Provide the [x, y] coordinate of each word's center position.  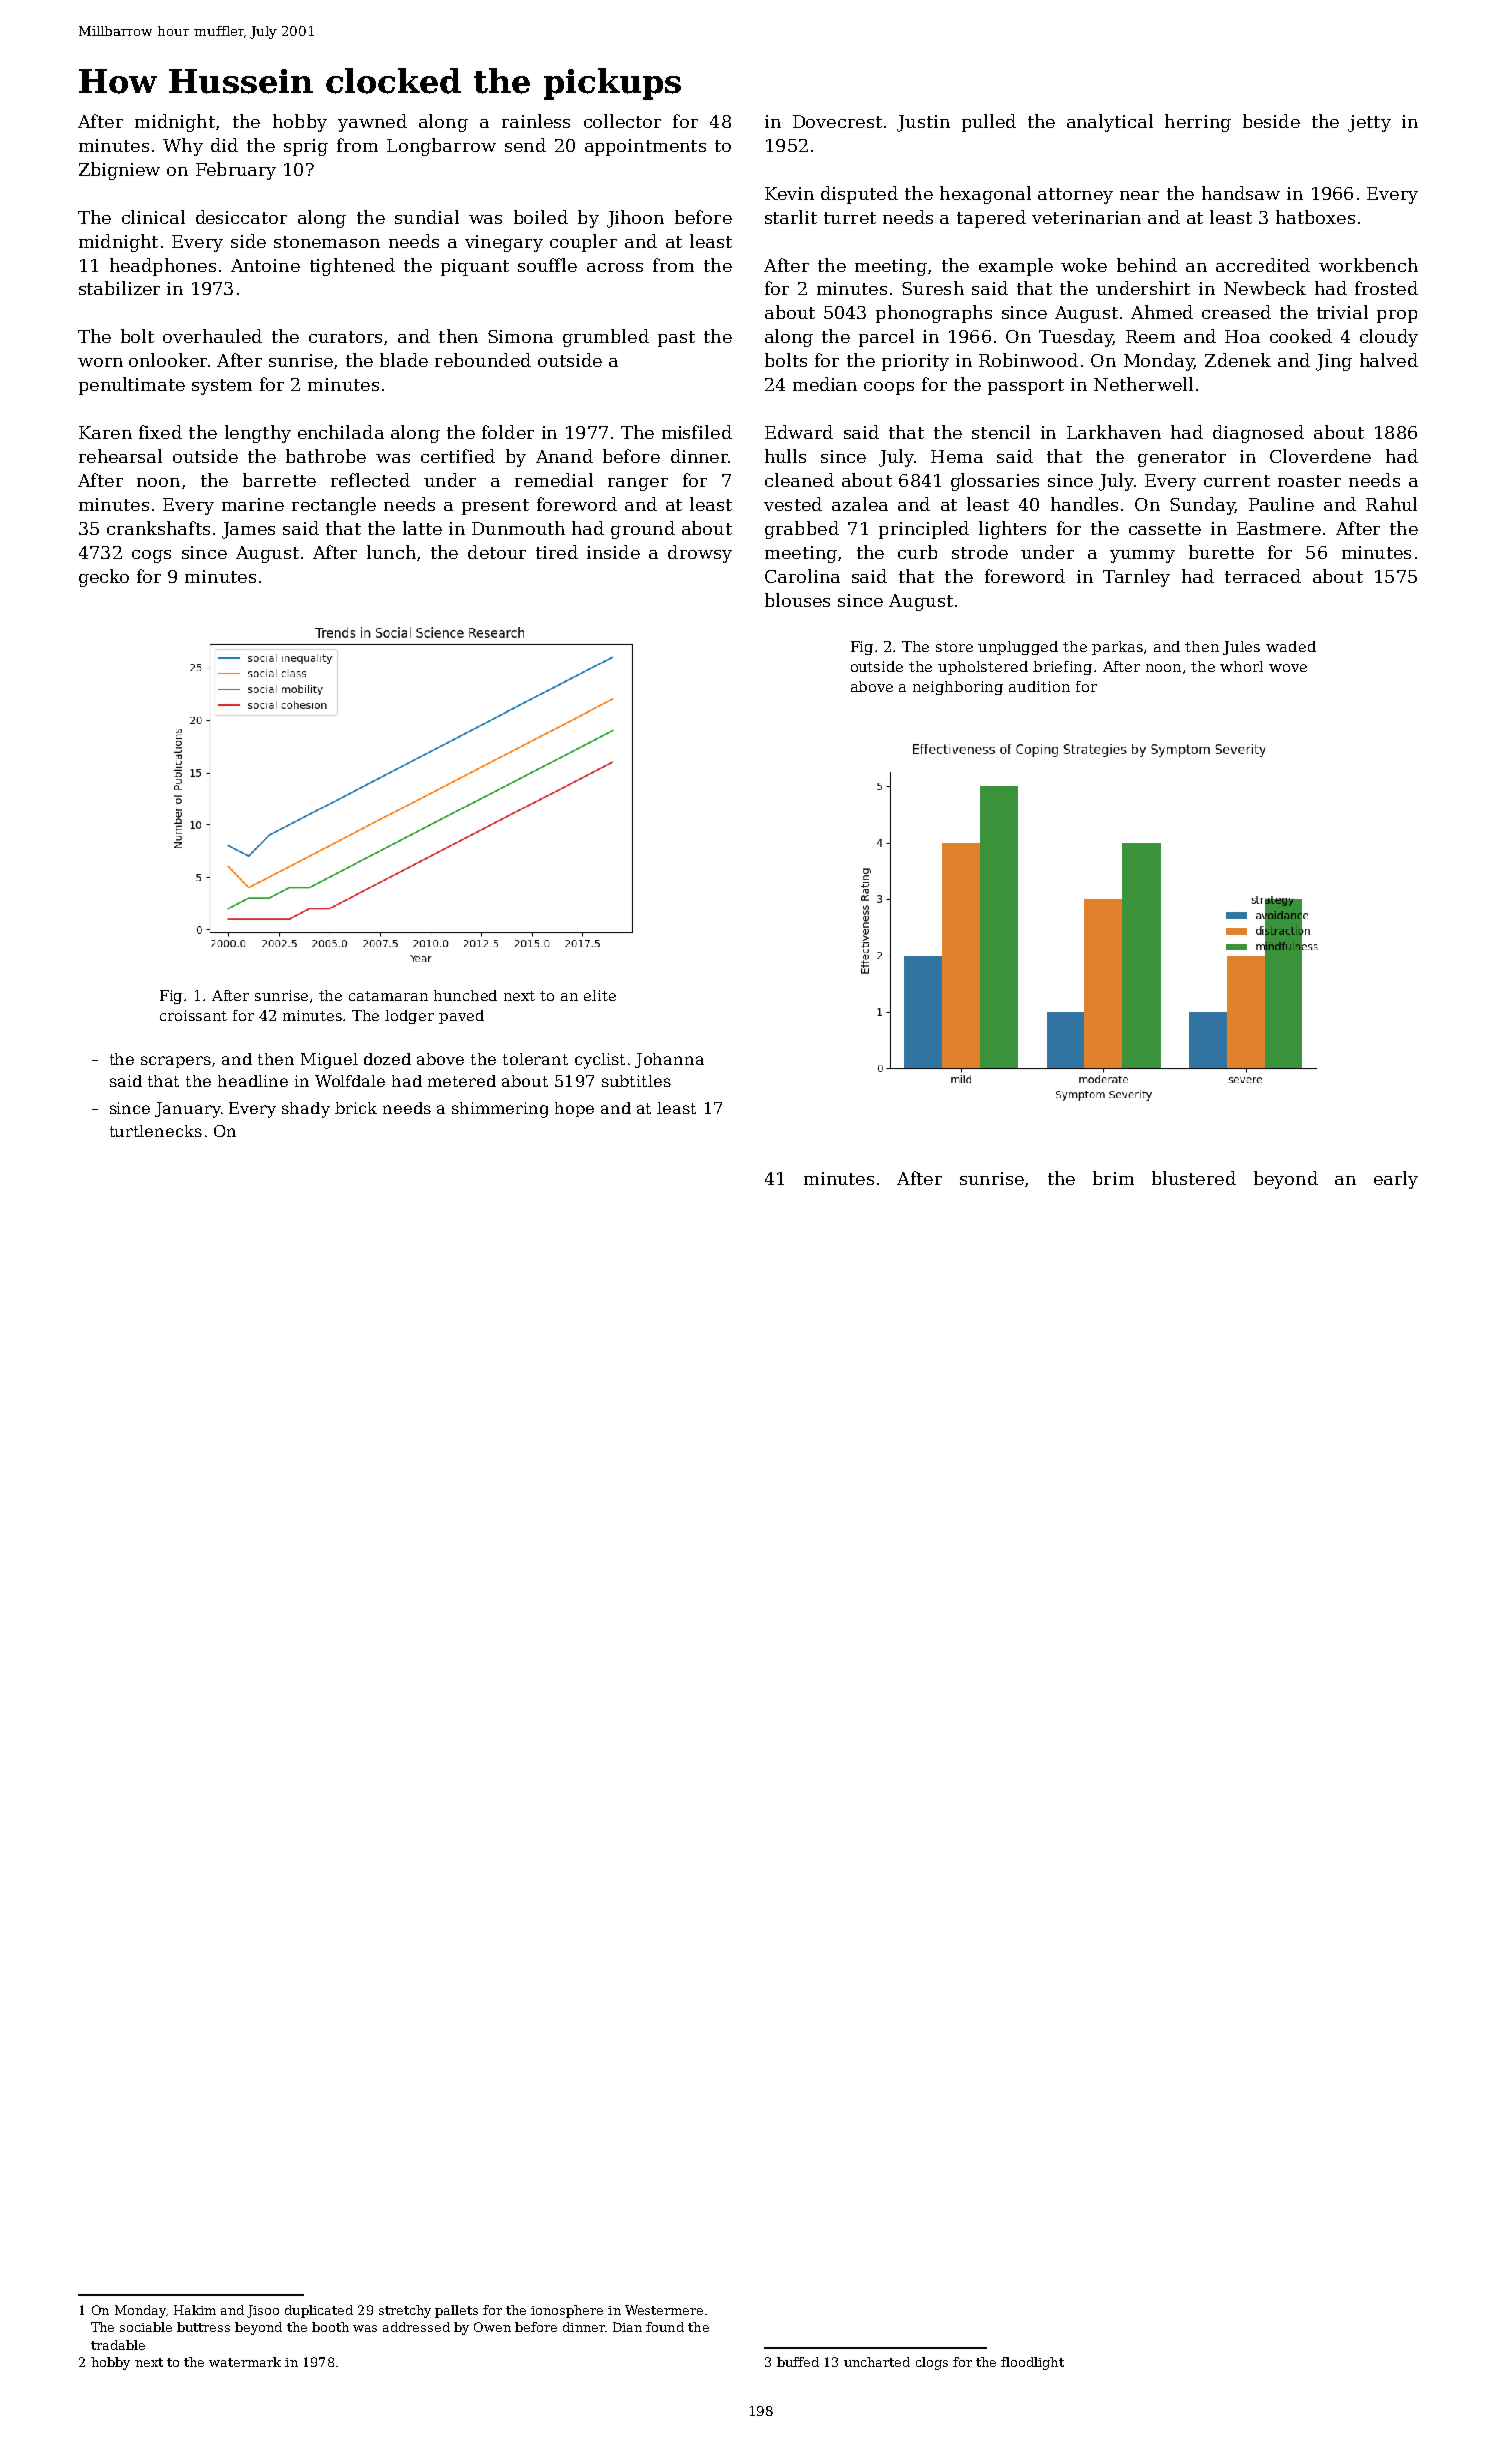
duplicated [319, 2311]
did [224, 145]
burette [1221, 552]
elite [600, 995]
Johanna [669, 1060]
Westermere [664, 2310]
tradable [118, 2345]
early [1396, 1180]
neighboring [958, 688]
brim [1113, 1178]
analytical [1110, 123]
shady [306, 1110]
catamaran [388, 996]
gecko [104, 578]
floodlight [1032, 2363]
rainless [536, 121]
